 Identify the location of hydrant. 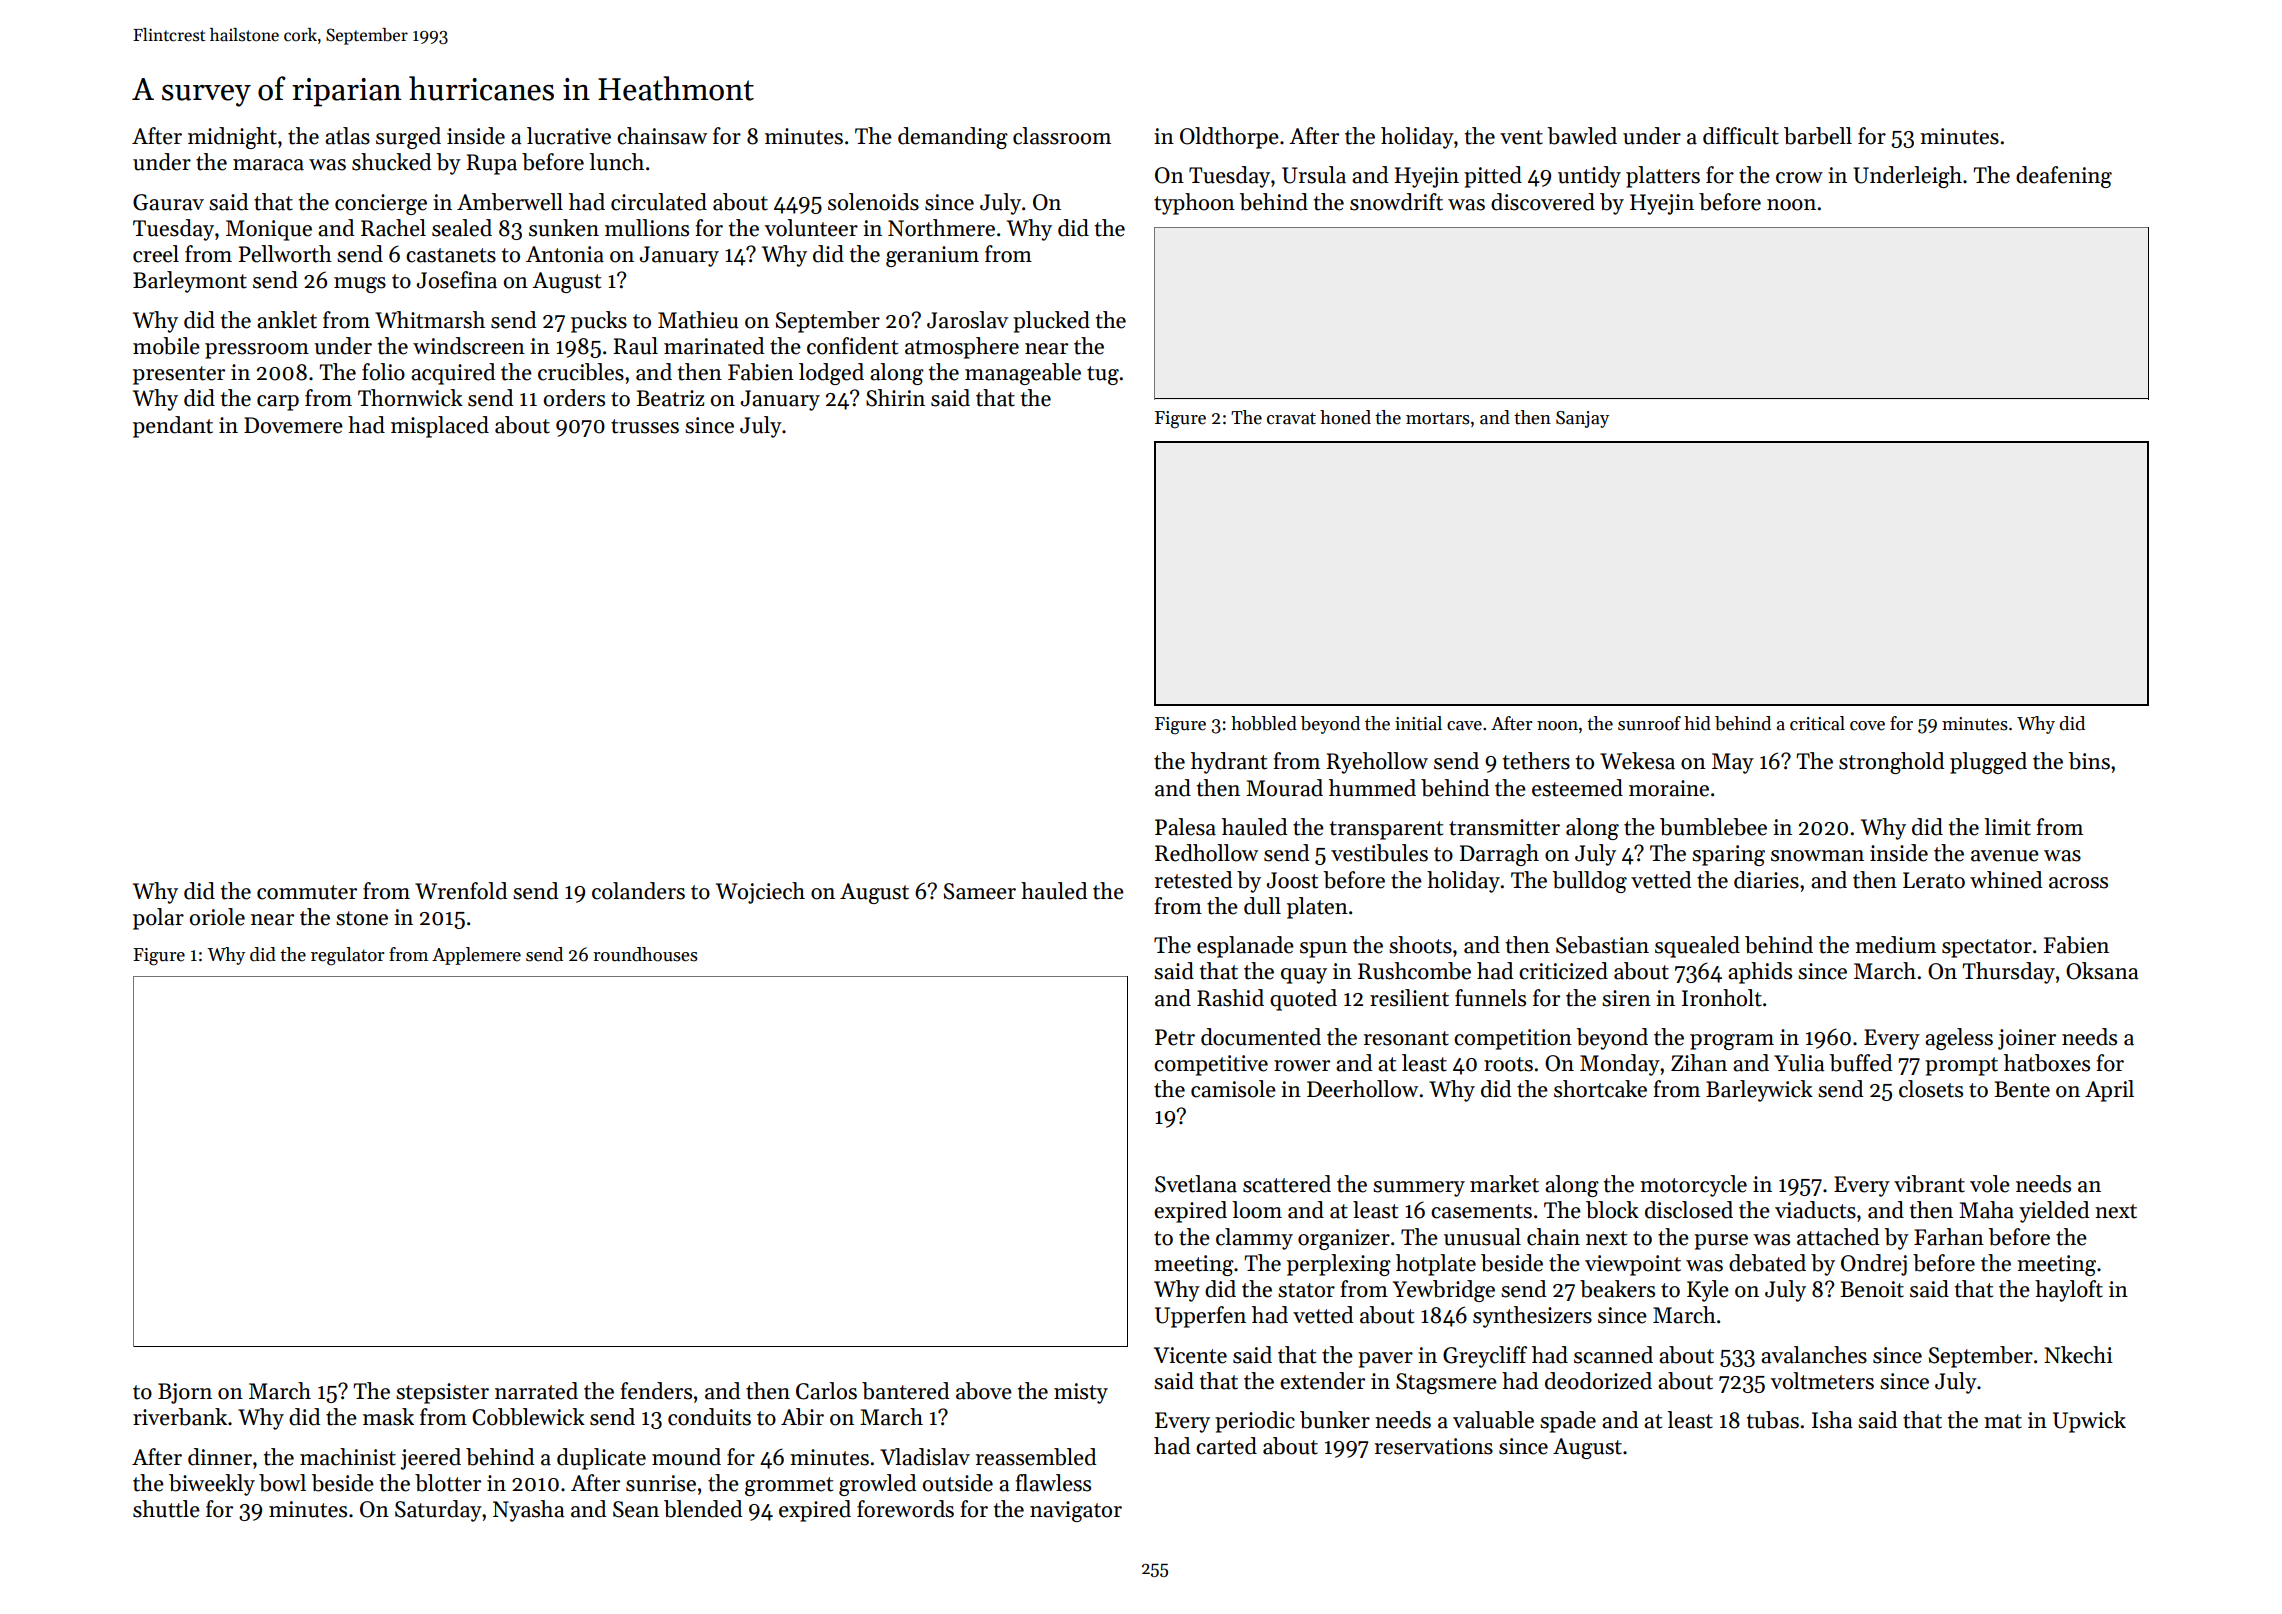
(1229, 763).
